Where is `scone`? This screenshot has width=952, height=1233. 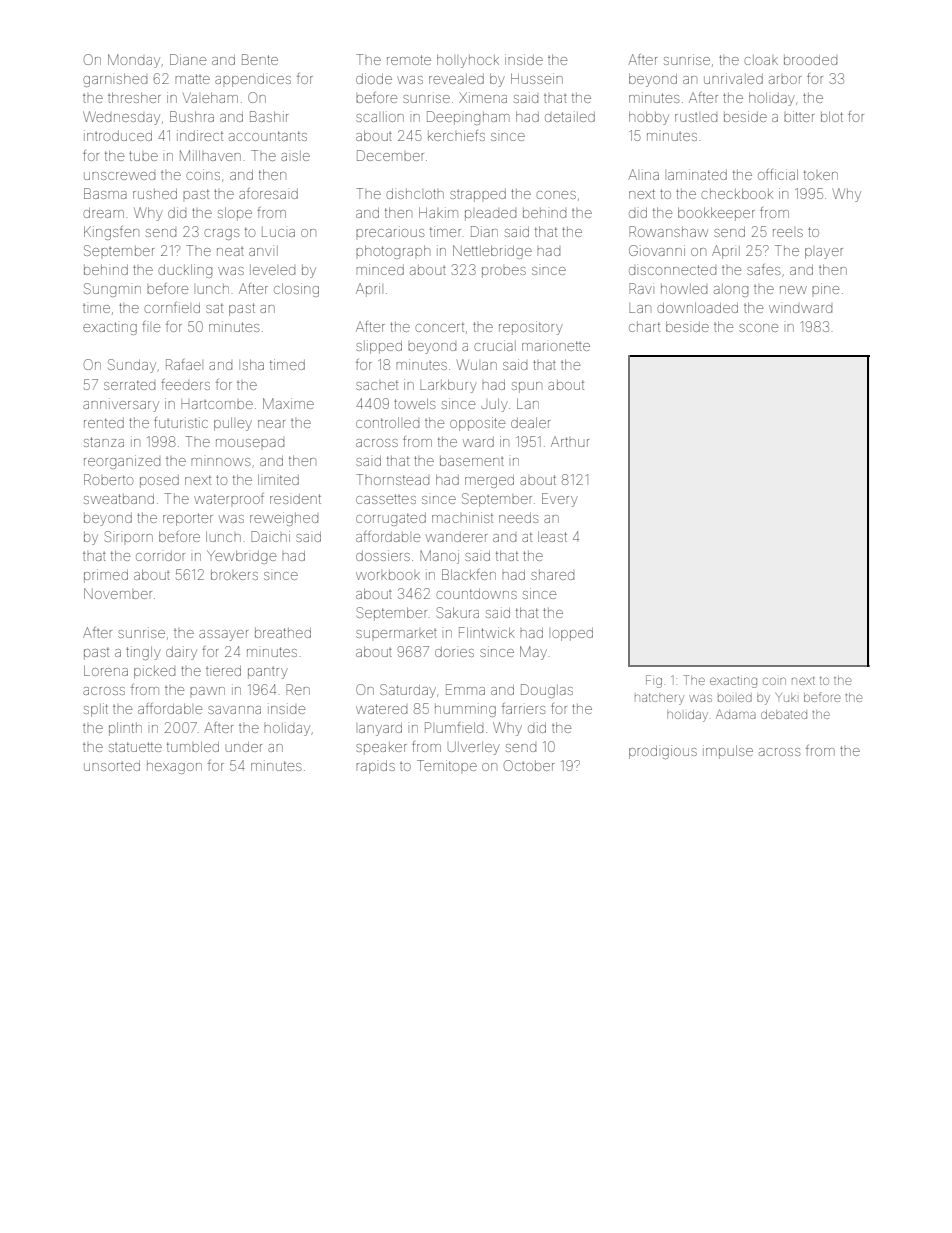
scone is located at coordinates (758, 328).
